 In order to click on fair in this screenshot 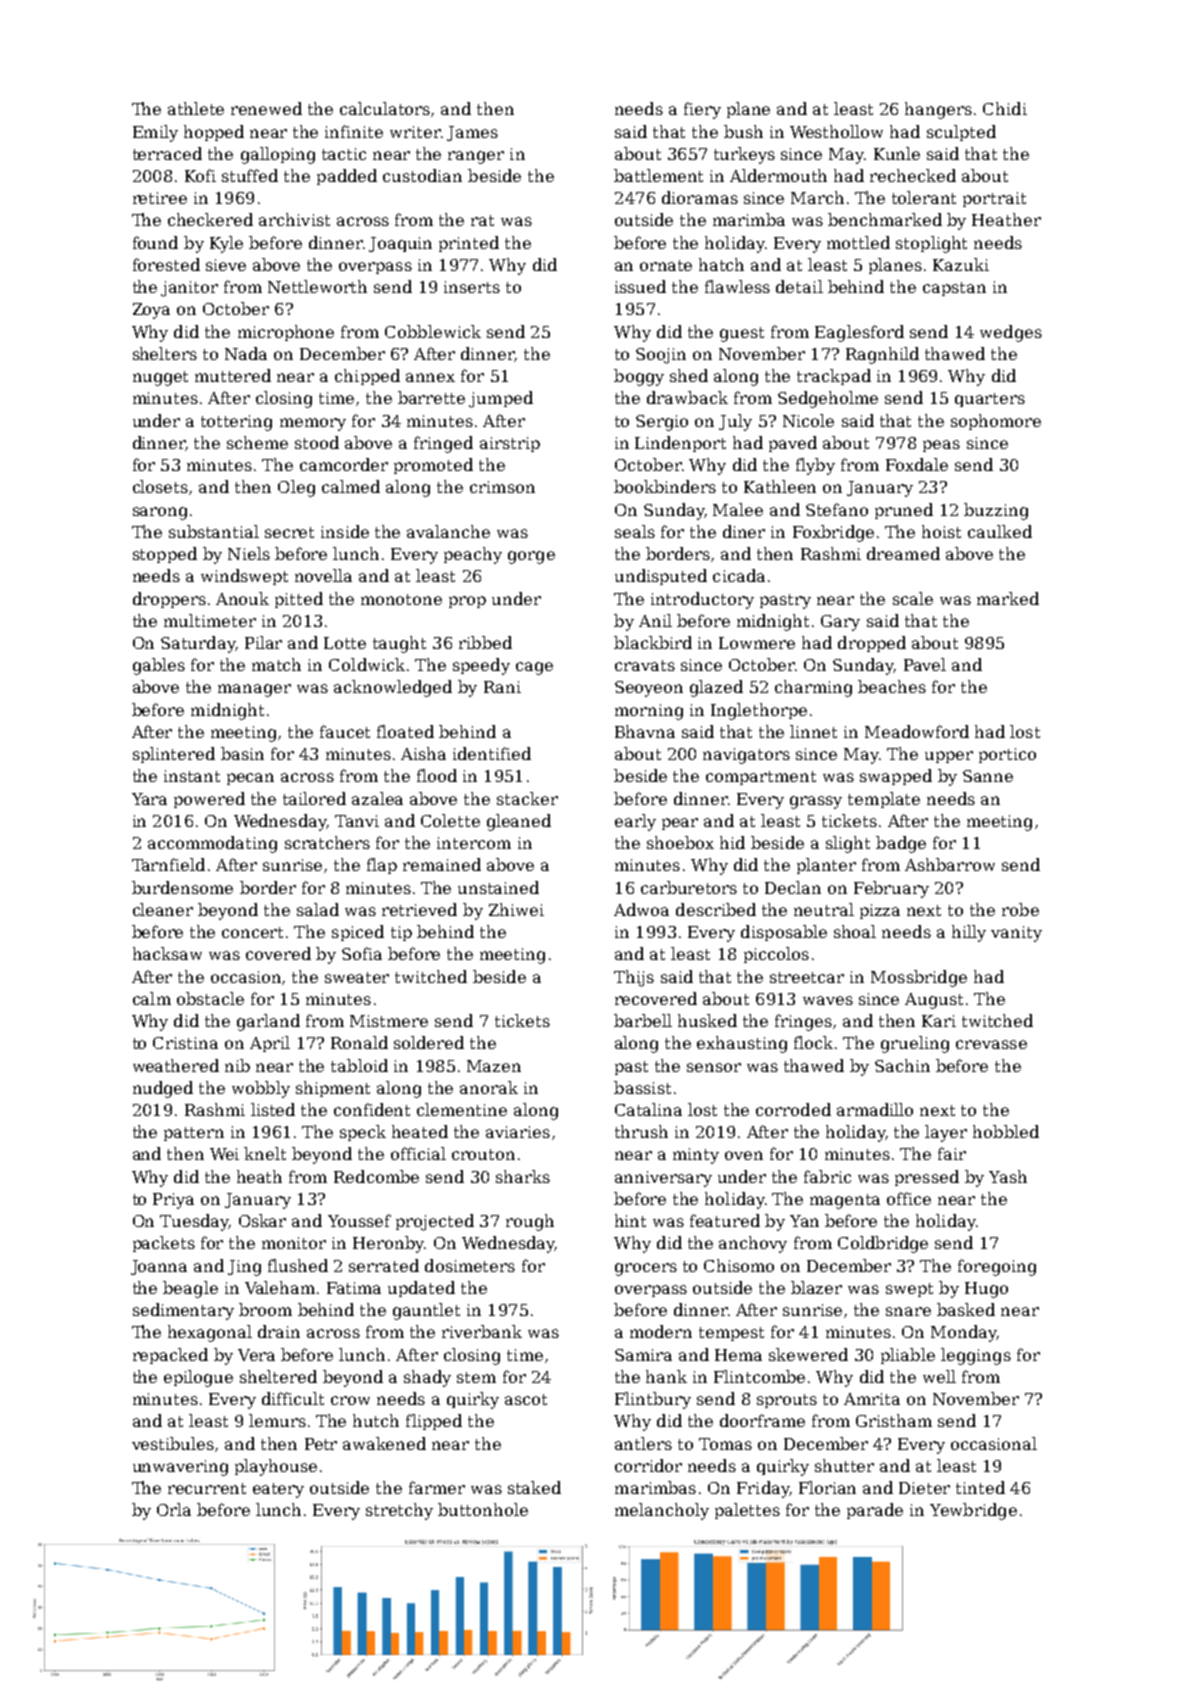, I will do `click(952, 1153)`.
